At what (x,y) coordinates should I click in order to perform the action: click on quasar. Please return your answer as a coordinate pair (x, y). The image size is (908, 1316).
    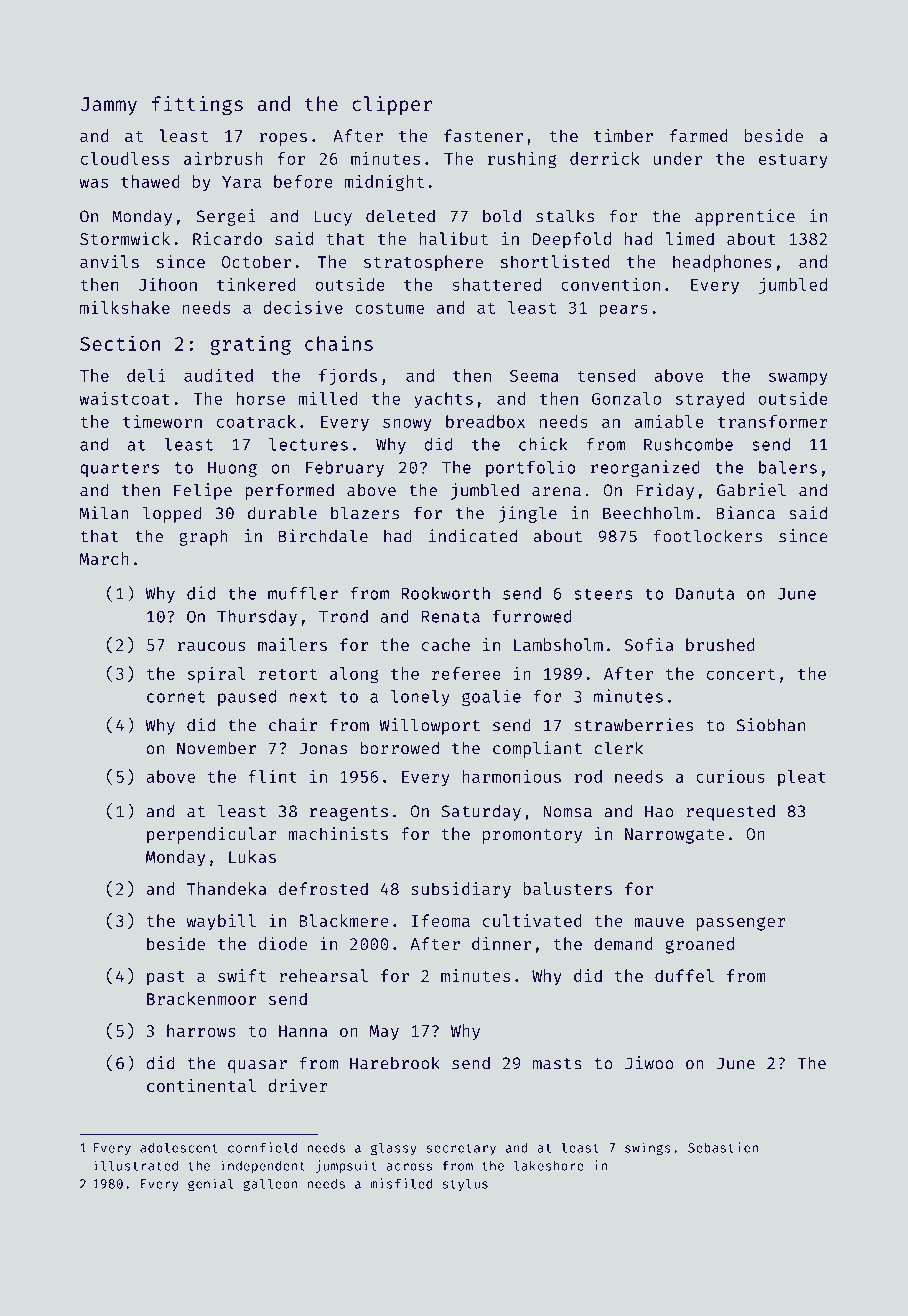
    Looking at the image, I should click on (257, 1066).
